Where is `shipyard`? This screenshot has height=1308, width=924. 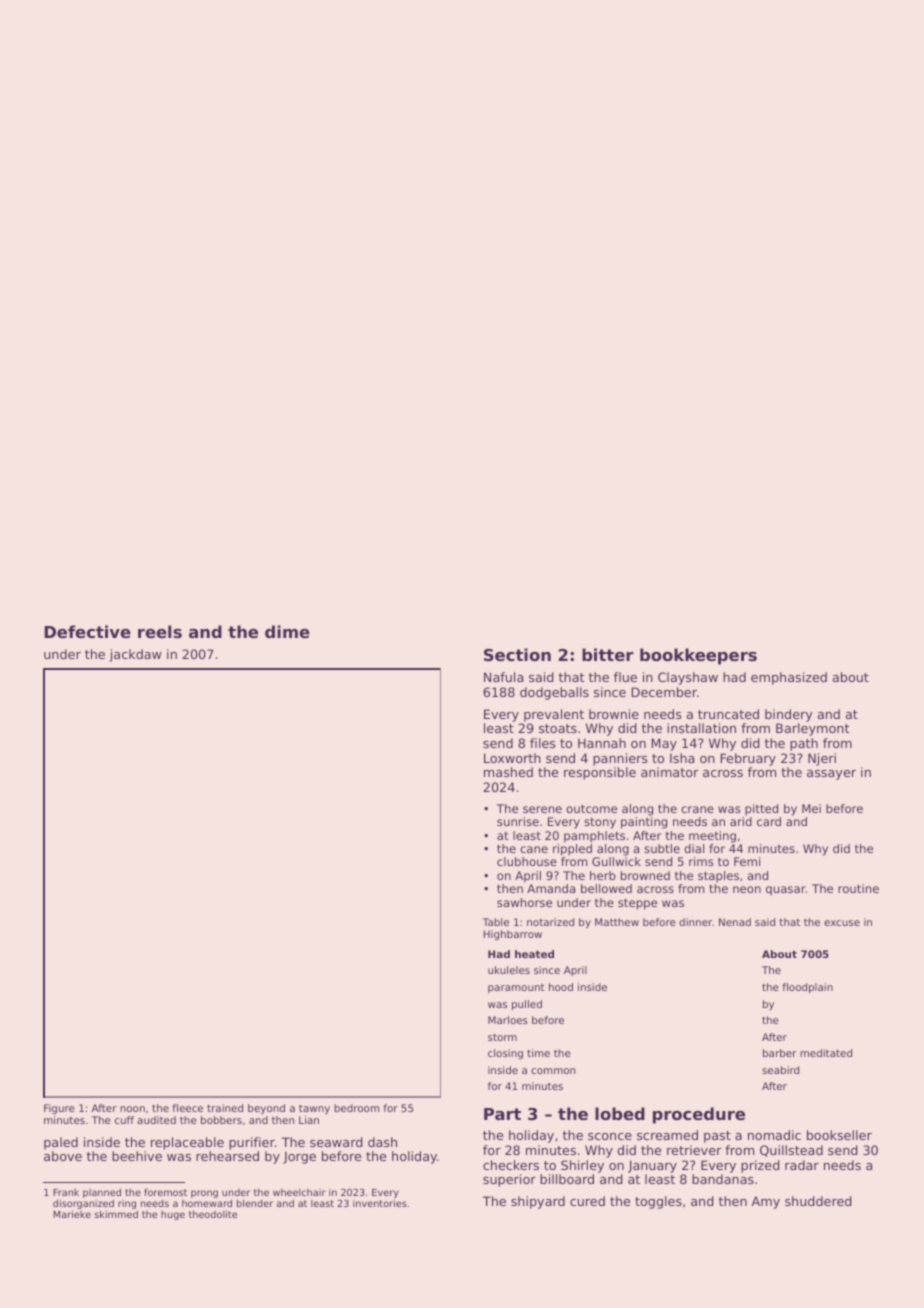
shipyard is located at coordinates (538, 1202).
